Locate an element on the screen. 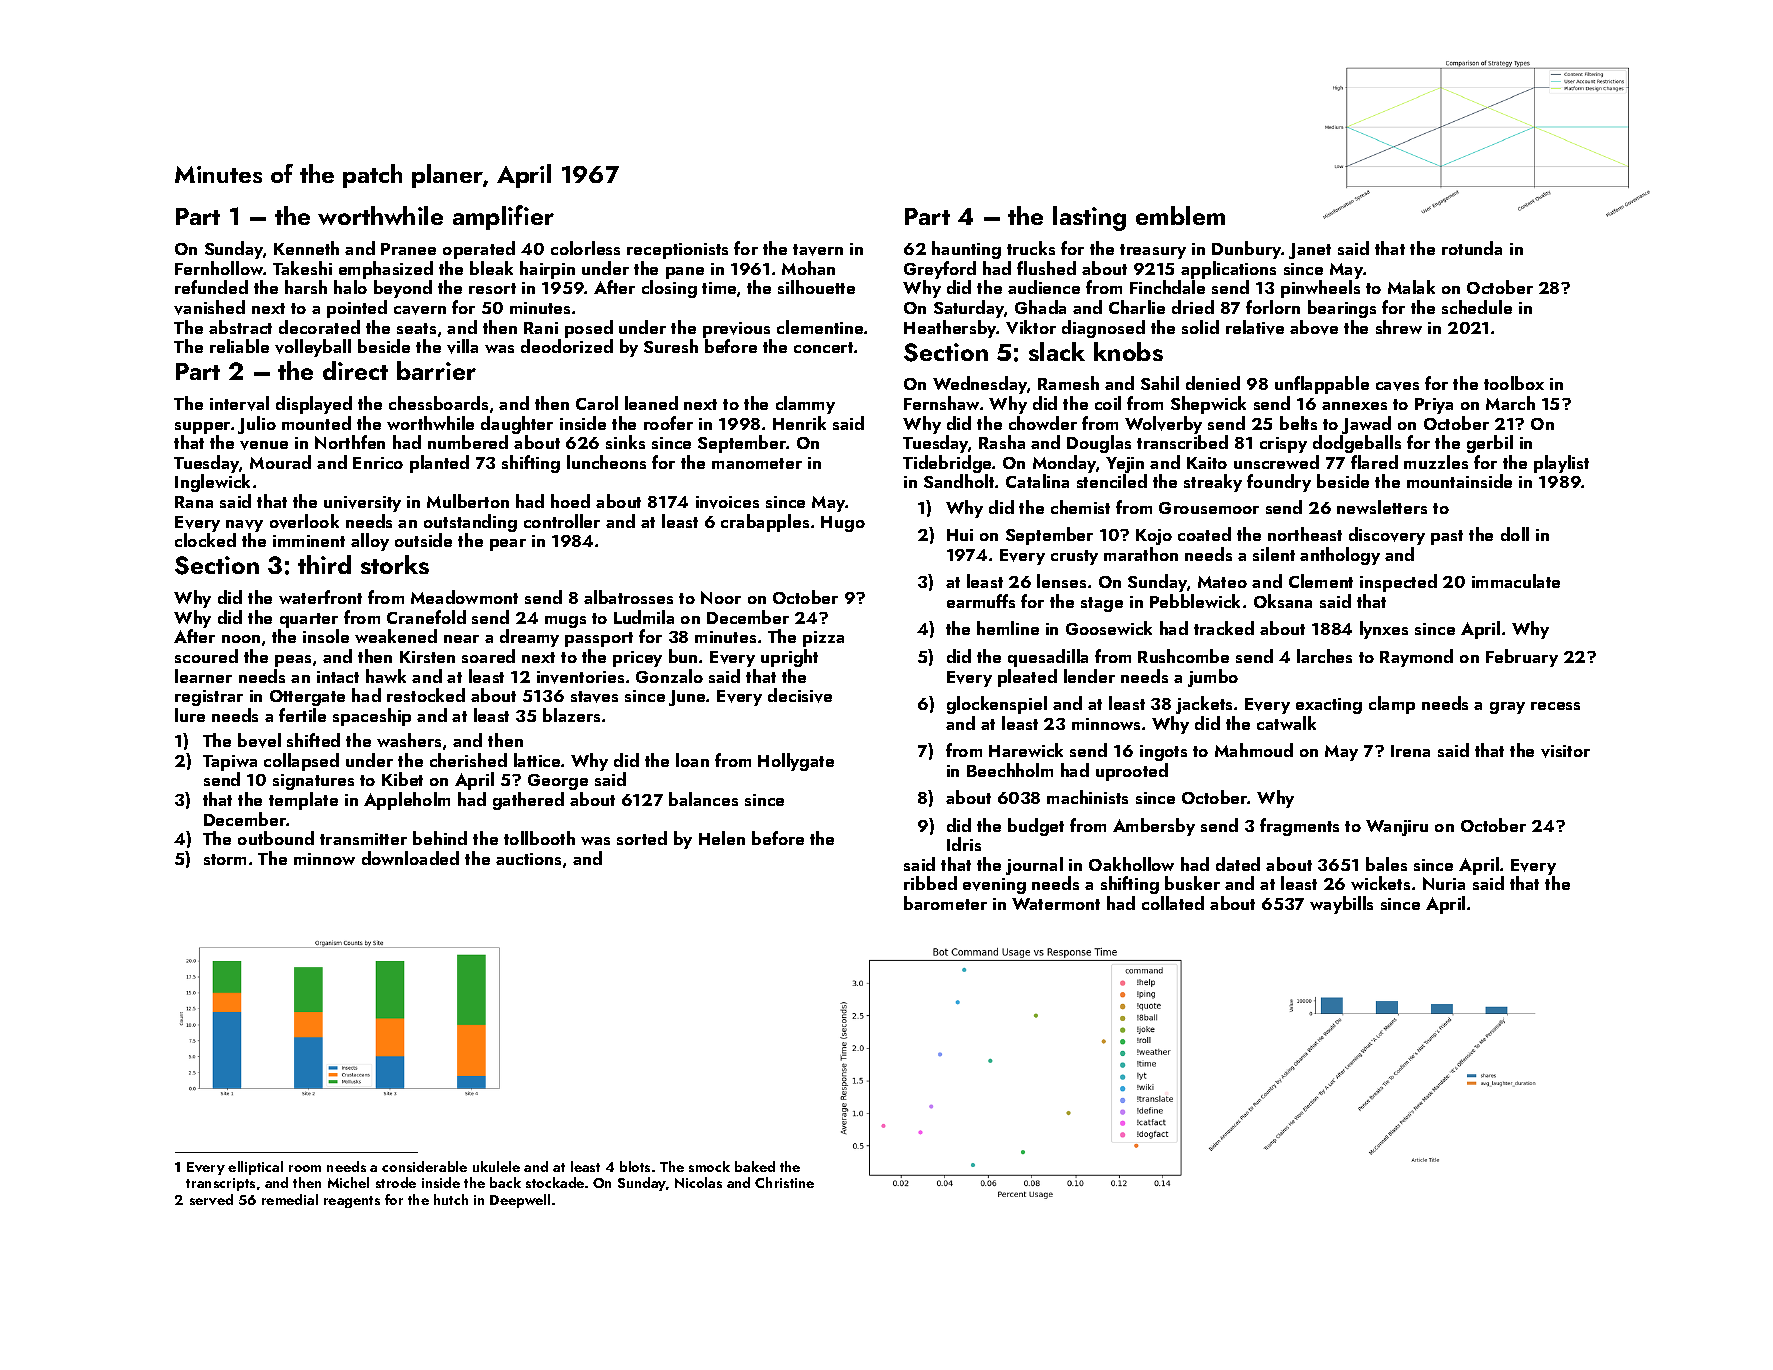 Image resolution: width=1773 pixels, height=1370 pixels. rotunda is located at coordinates (1472, 248).
